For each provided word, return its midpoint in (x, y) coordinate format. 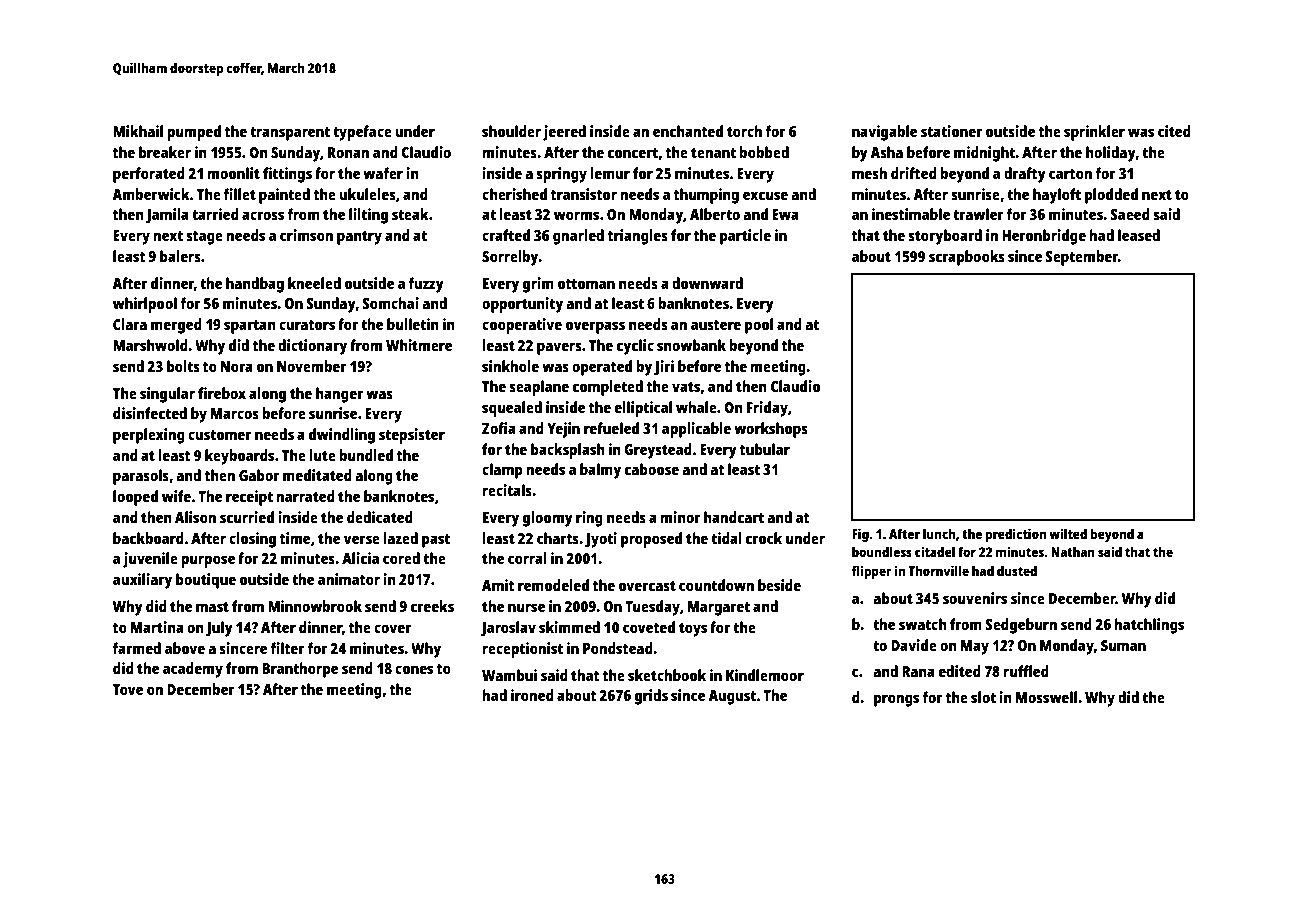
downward (707, 283)
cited (1174, 131)
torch (744, 131)
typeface (362, 133)
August (732, 697)
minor (680, 517)
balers (180, 256)
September (1081, 258)
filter (288, 648)
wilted (1068, 533)
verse (362, 539)
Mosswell (1046, 697)
